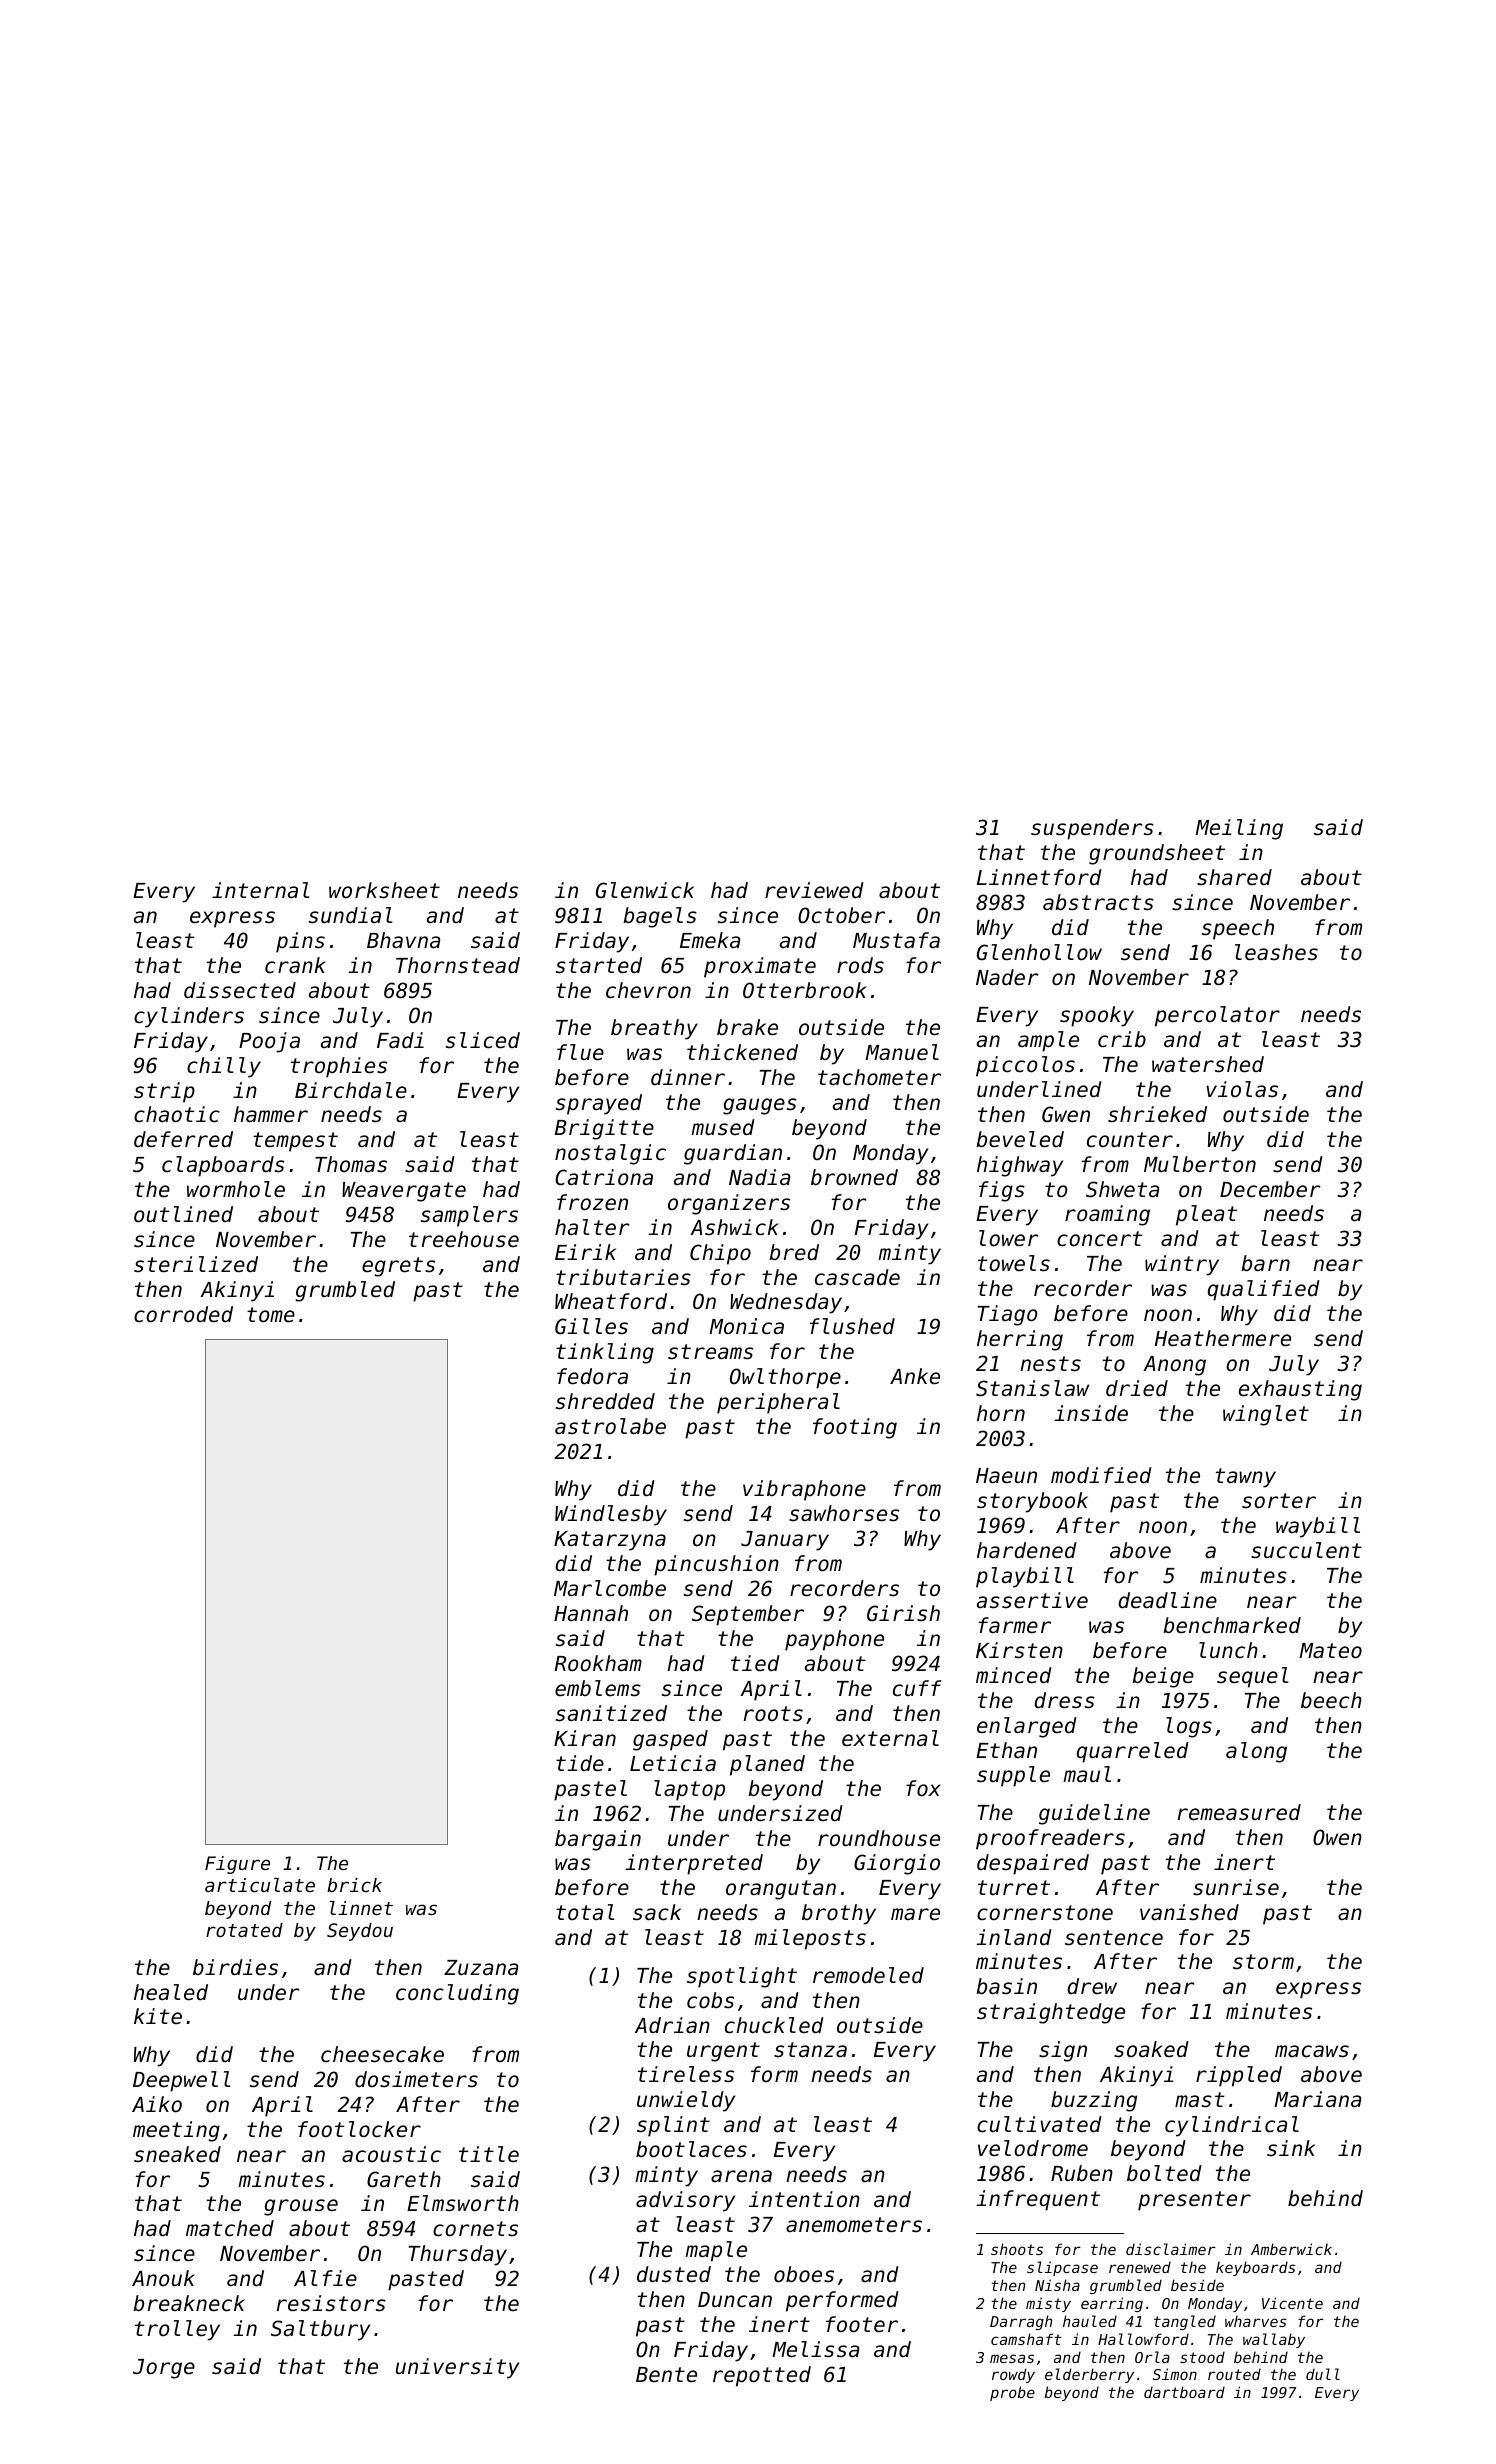 The height and width of the screenshot is (2464, 1496). I want to click on rotated, so click(244, 1930).
